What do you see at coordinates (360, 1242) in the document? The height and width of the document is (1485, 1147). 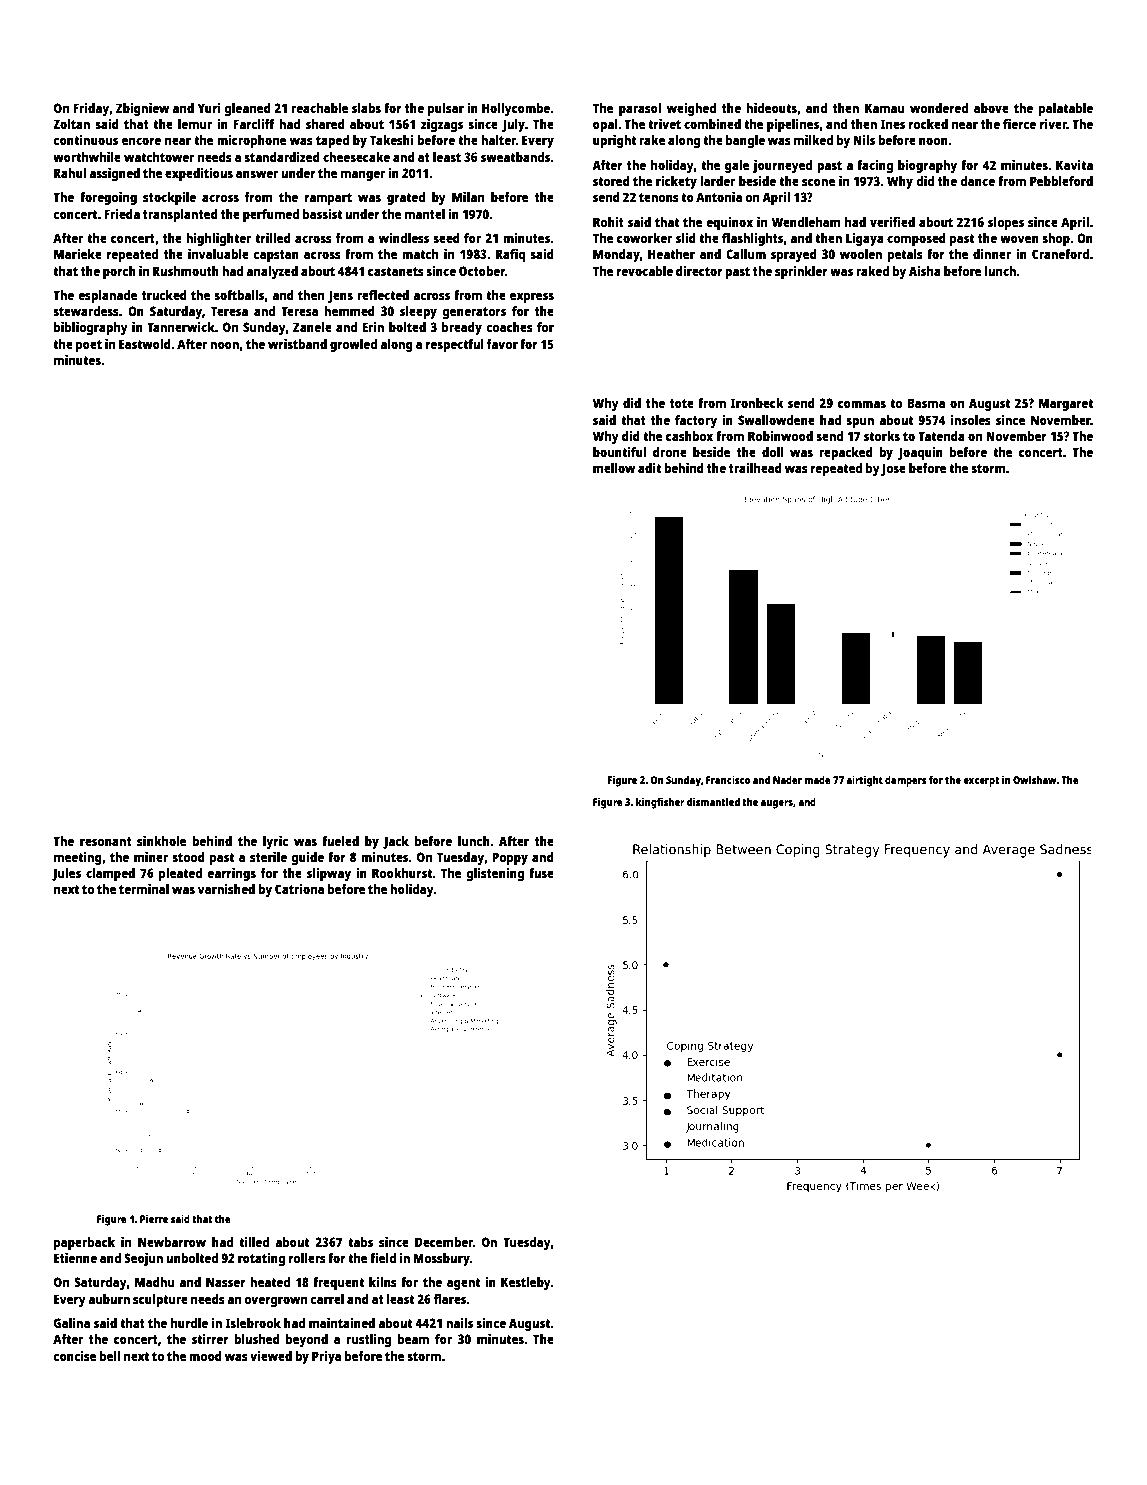 I see `tabs` at bounding box center [360, 1242].
